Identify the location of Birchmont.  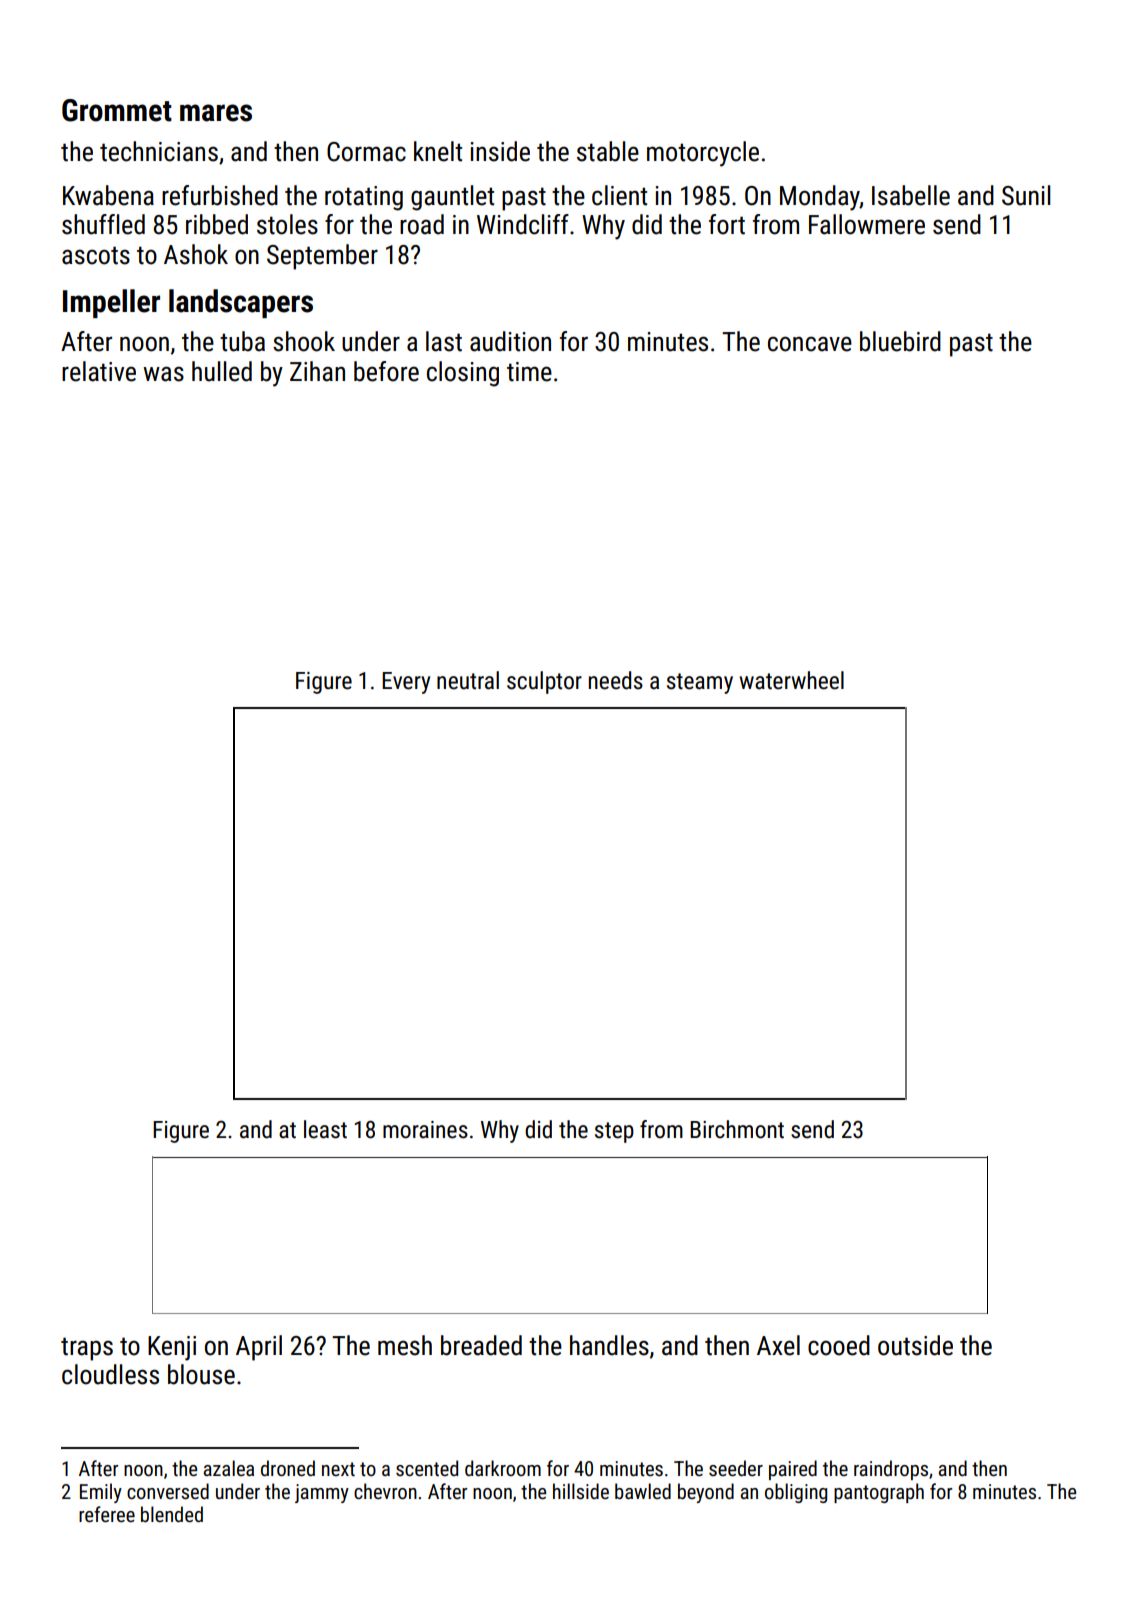
(737, 1129).
